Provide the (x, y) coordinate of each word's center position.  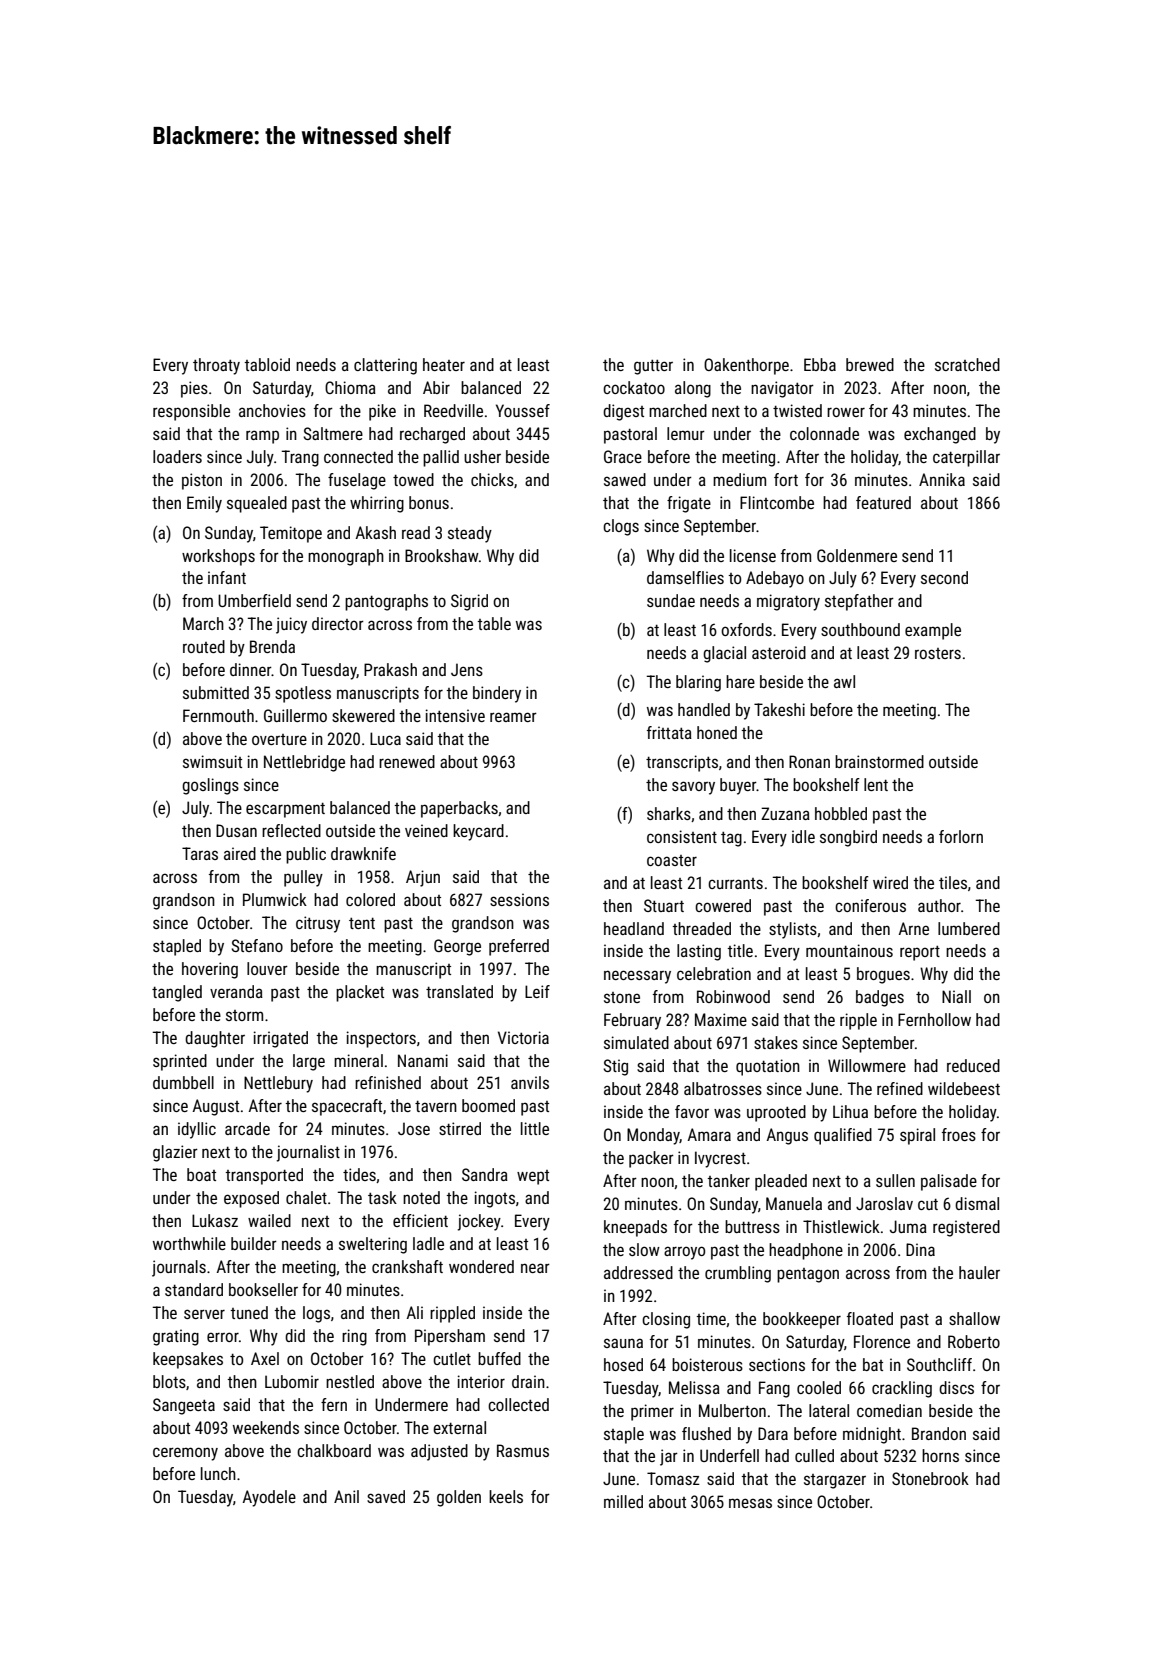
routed (204, 646)
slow (644, 1249)
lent (876, 784)
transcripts (682, 763)
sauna (623, 1343)
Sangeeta (184, 1406)
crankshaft (407, 1266)
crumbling (738, 1274)
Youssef (523, 410)
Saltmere (333, 433)
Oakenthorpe (746, 366)
